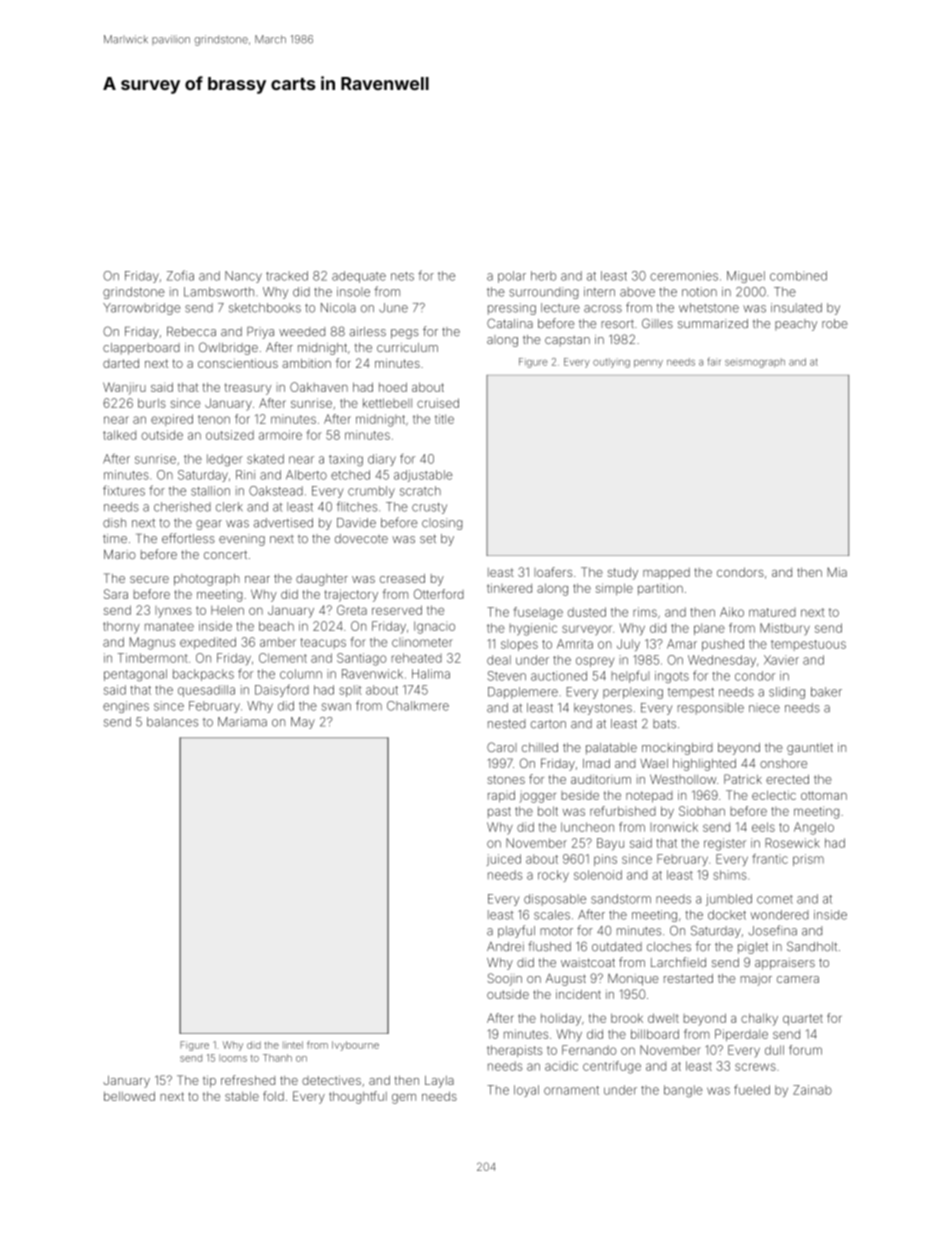 The height and width of the page is (1233, 952). I want to click on combined, so click(798, 276).
